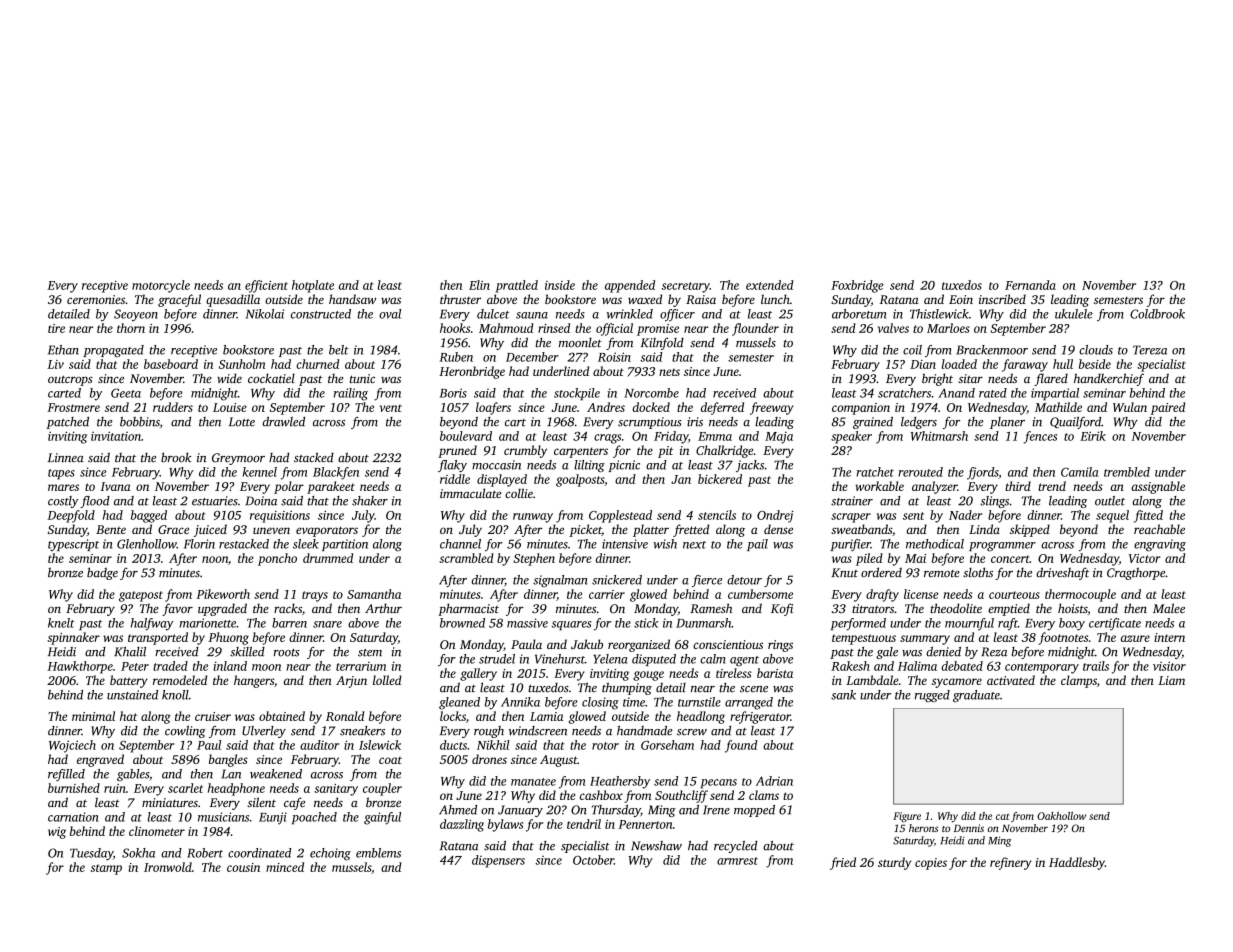 The width and height of the page is (1233, 952). Describe the element at coordinates (380, 745) in the page. I see `Islewick` at that location.
